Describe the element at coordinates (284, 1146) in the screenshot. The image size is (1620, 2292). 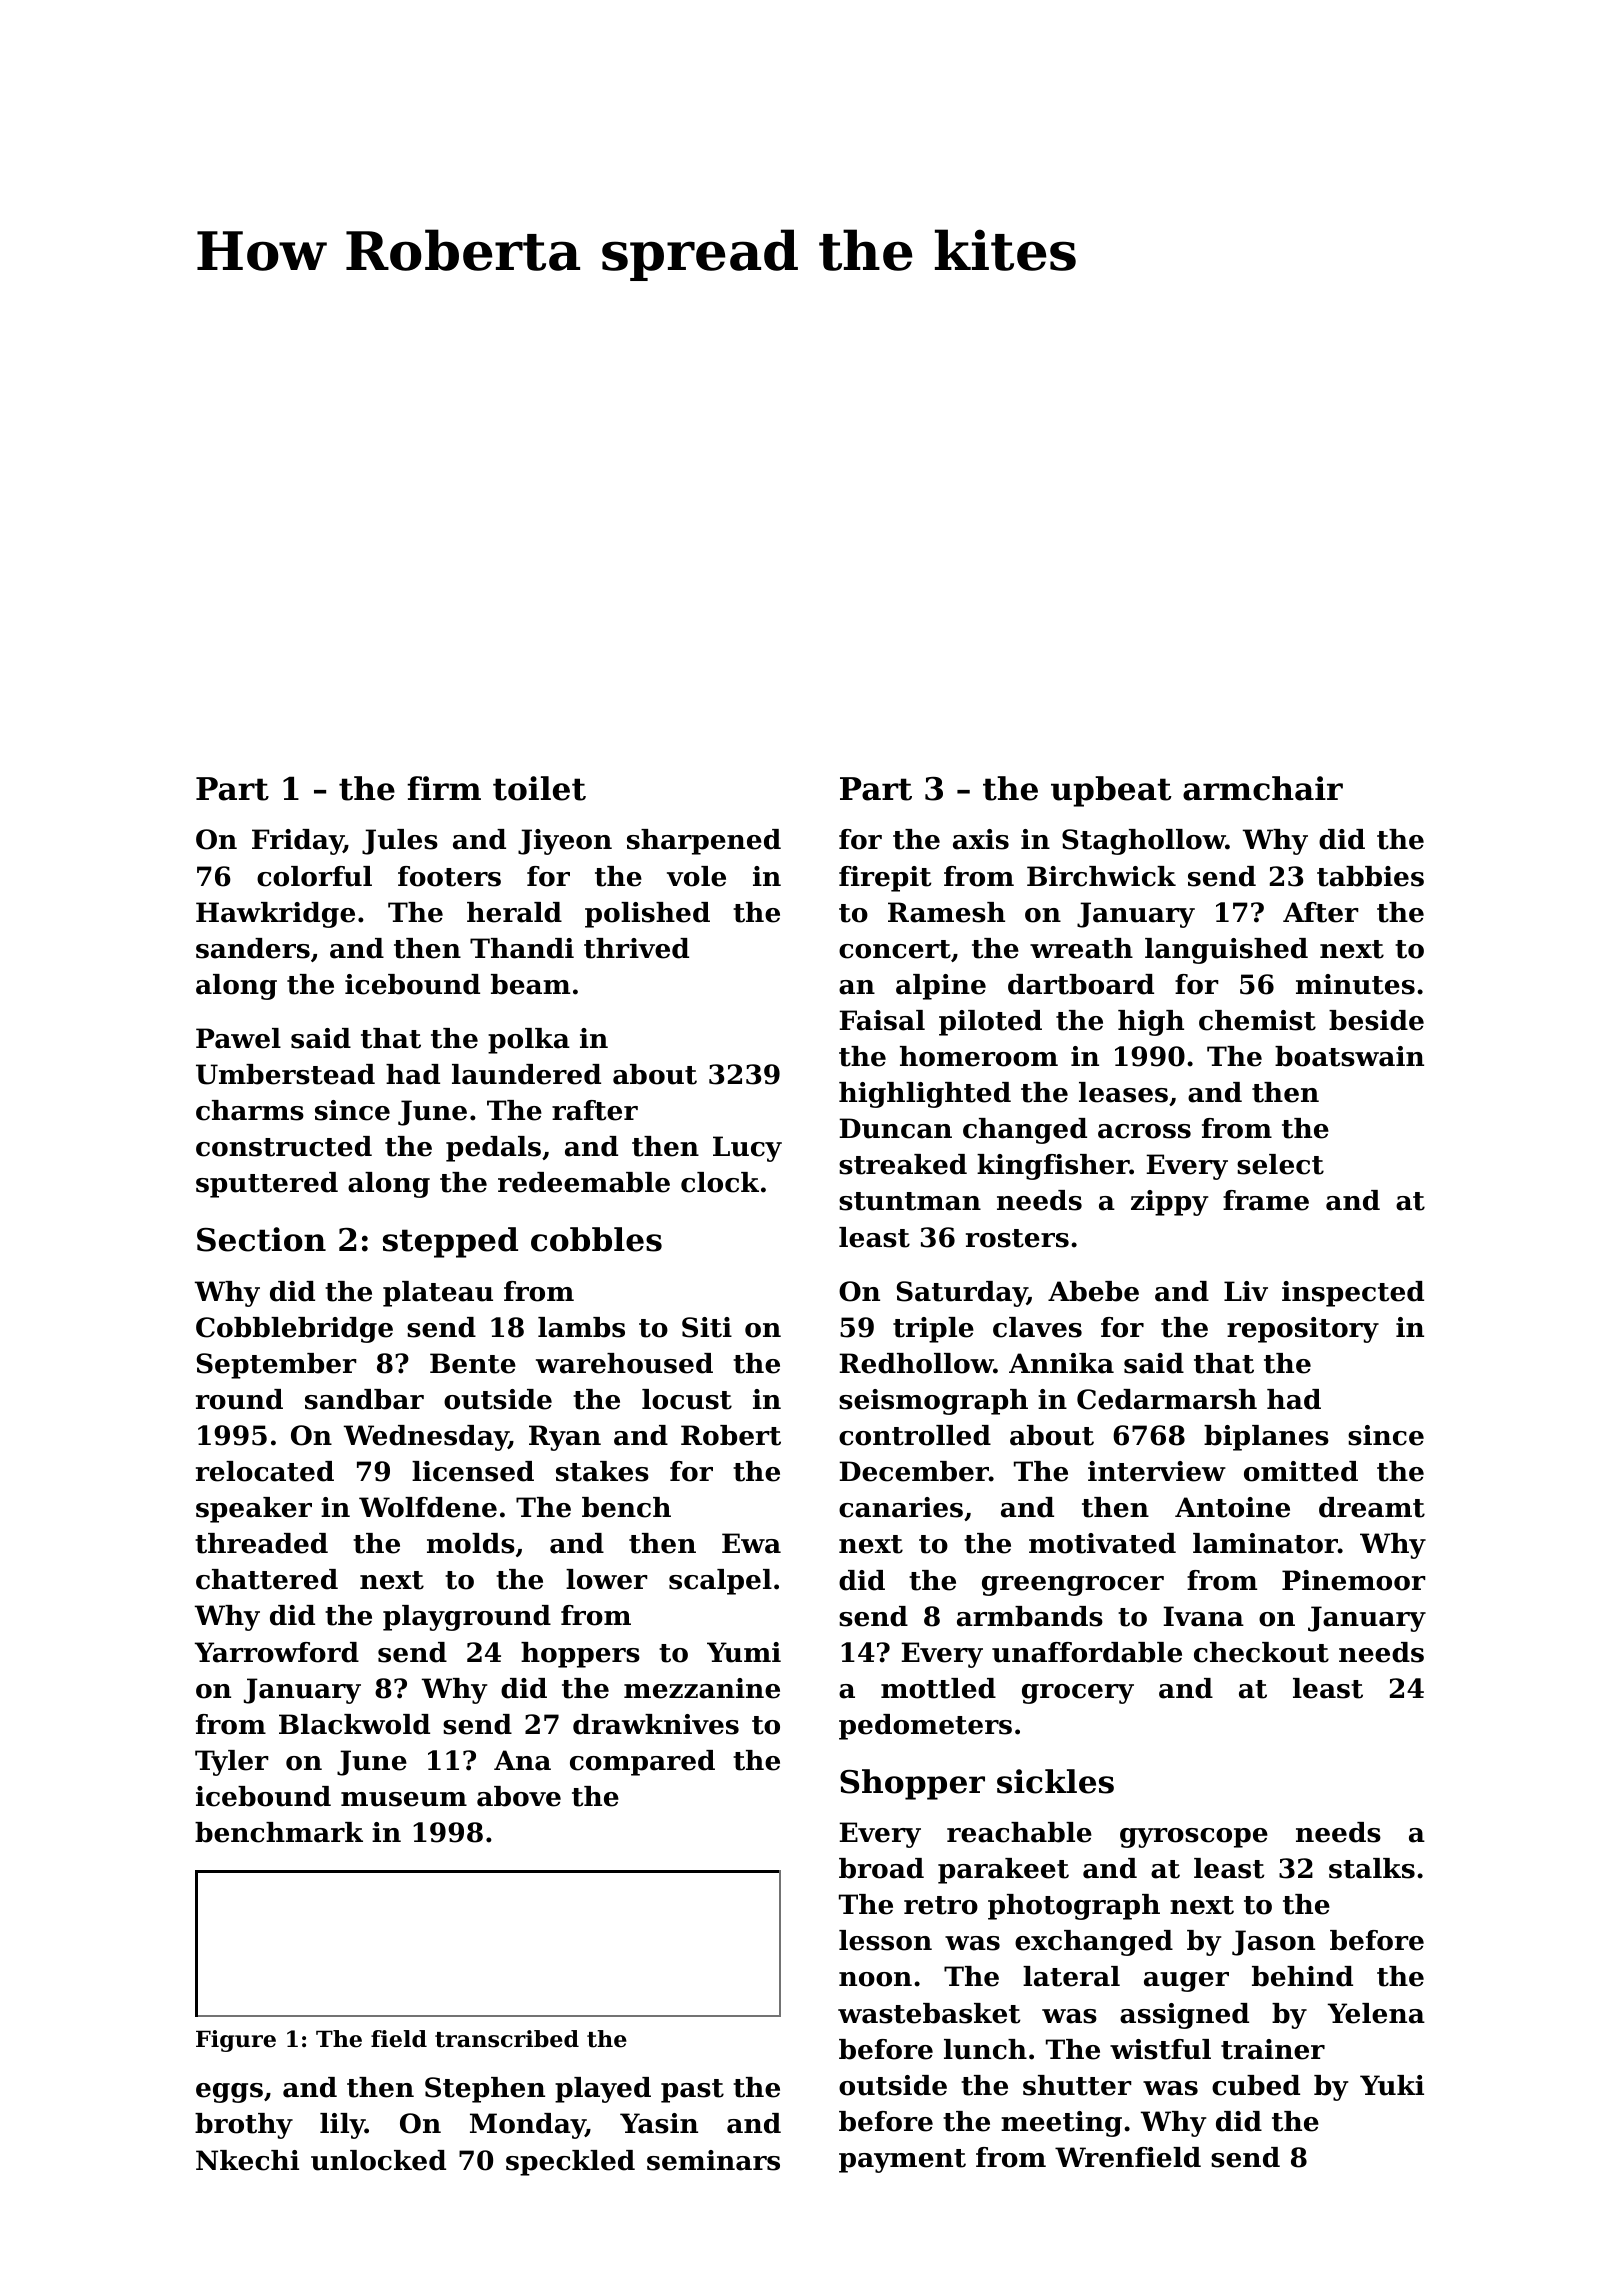
I see `constructed` at that location.
